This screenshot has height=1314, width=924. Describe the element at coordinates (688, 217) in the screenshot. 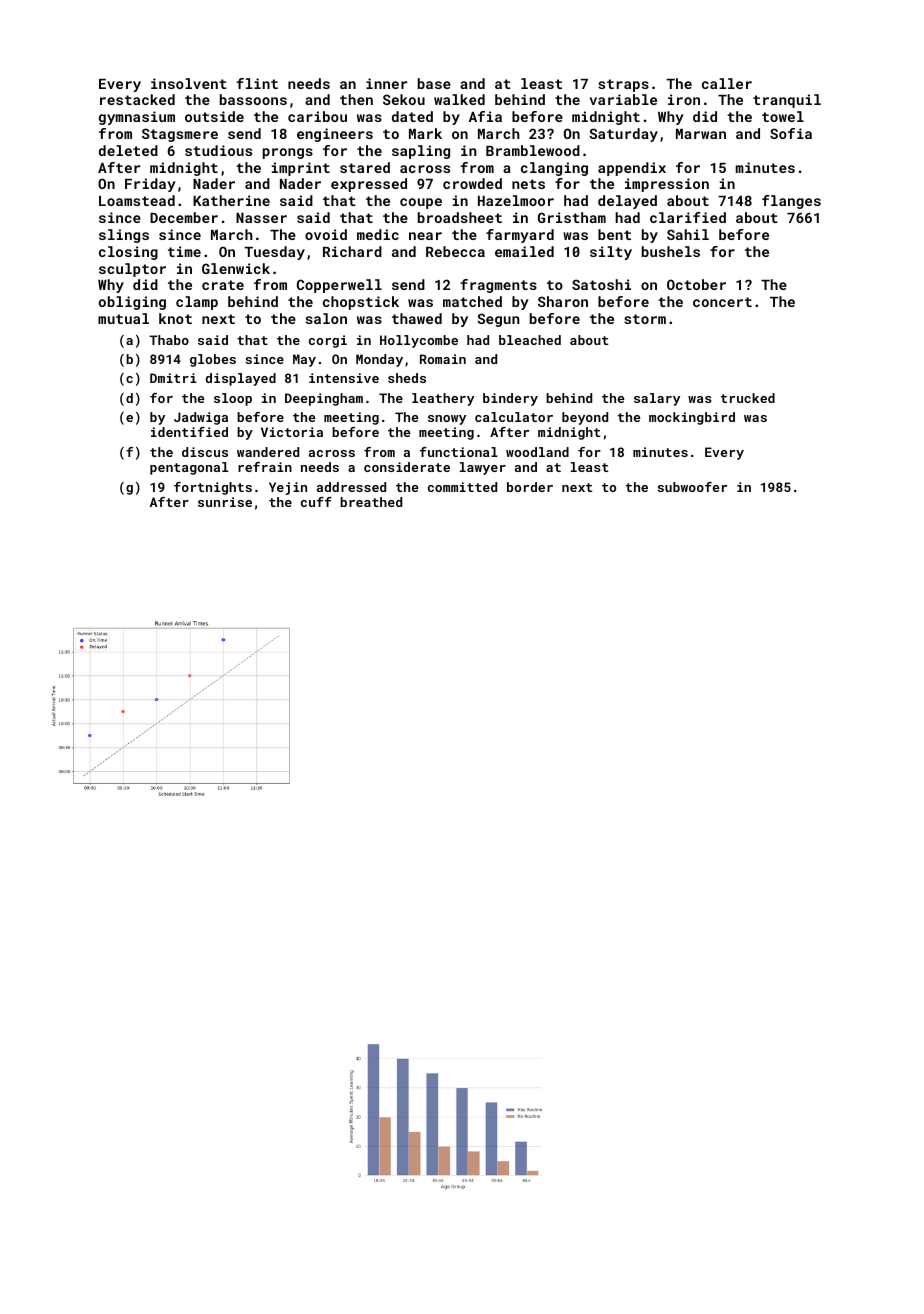

I see `clarified` at that location.
